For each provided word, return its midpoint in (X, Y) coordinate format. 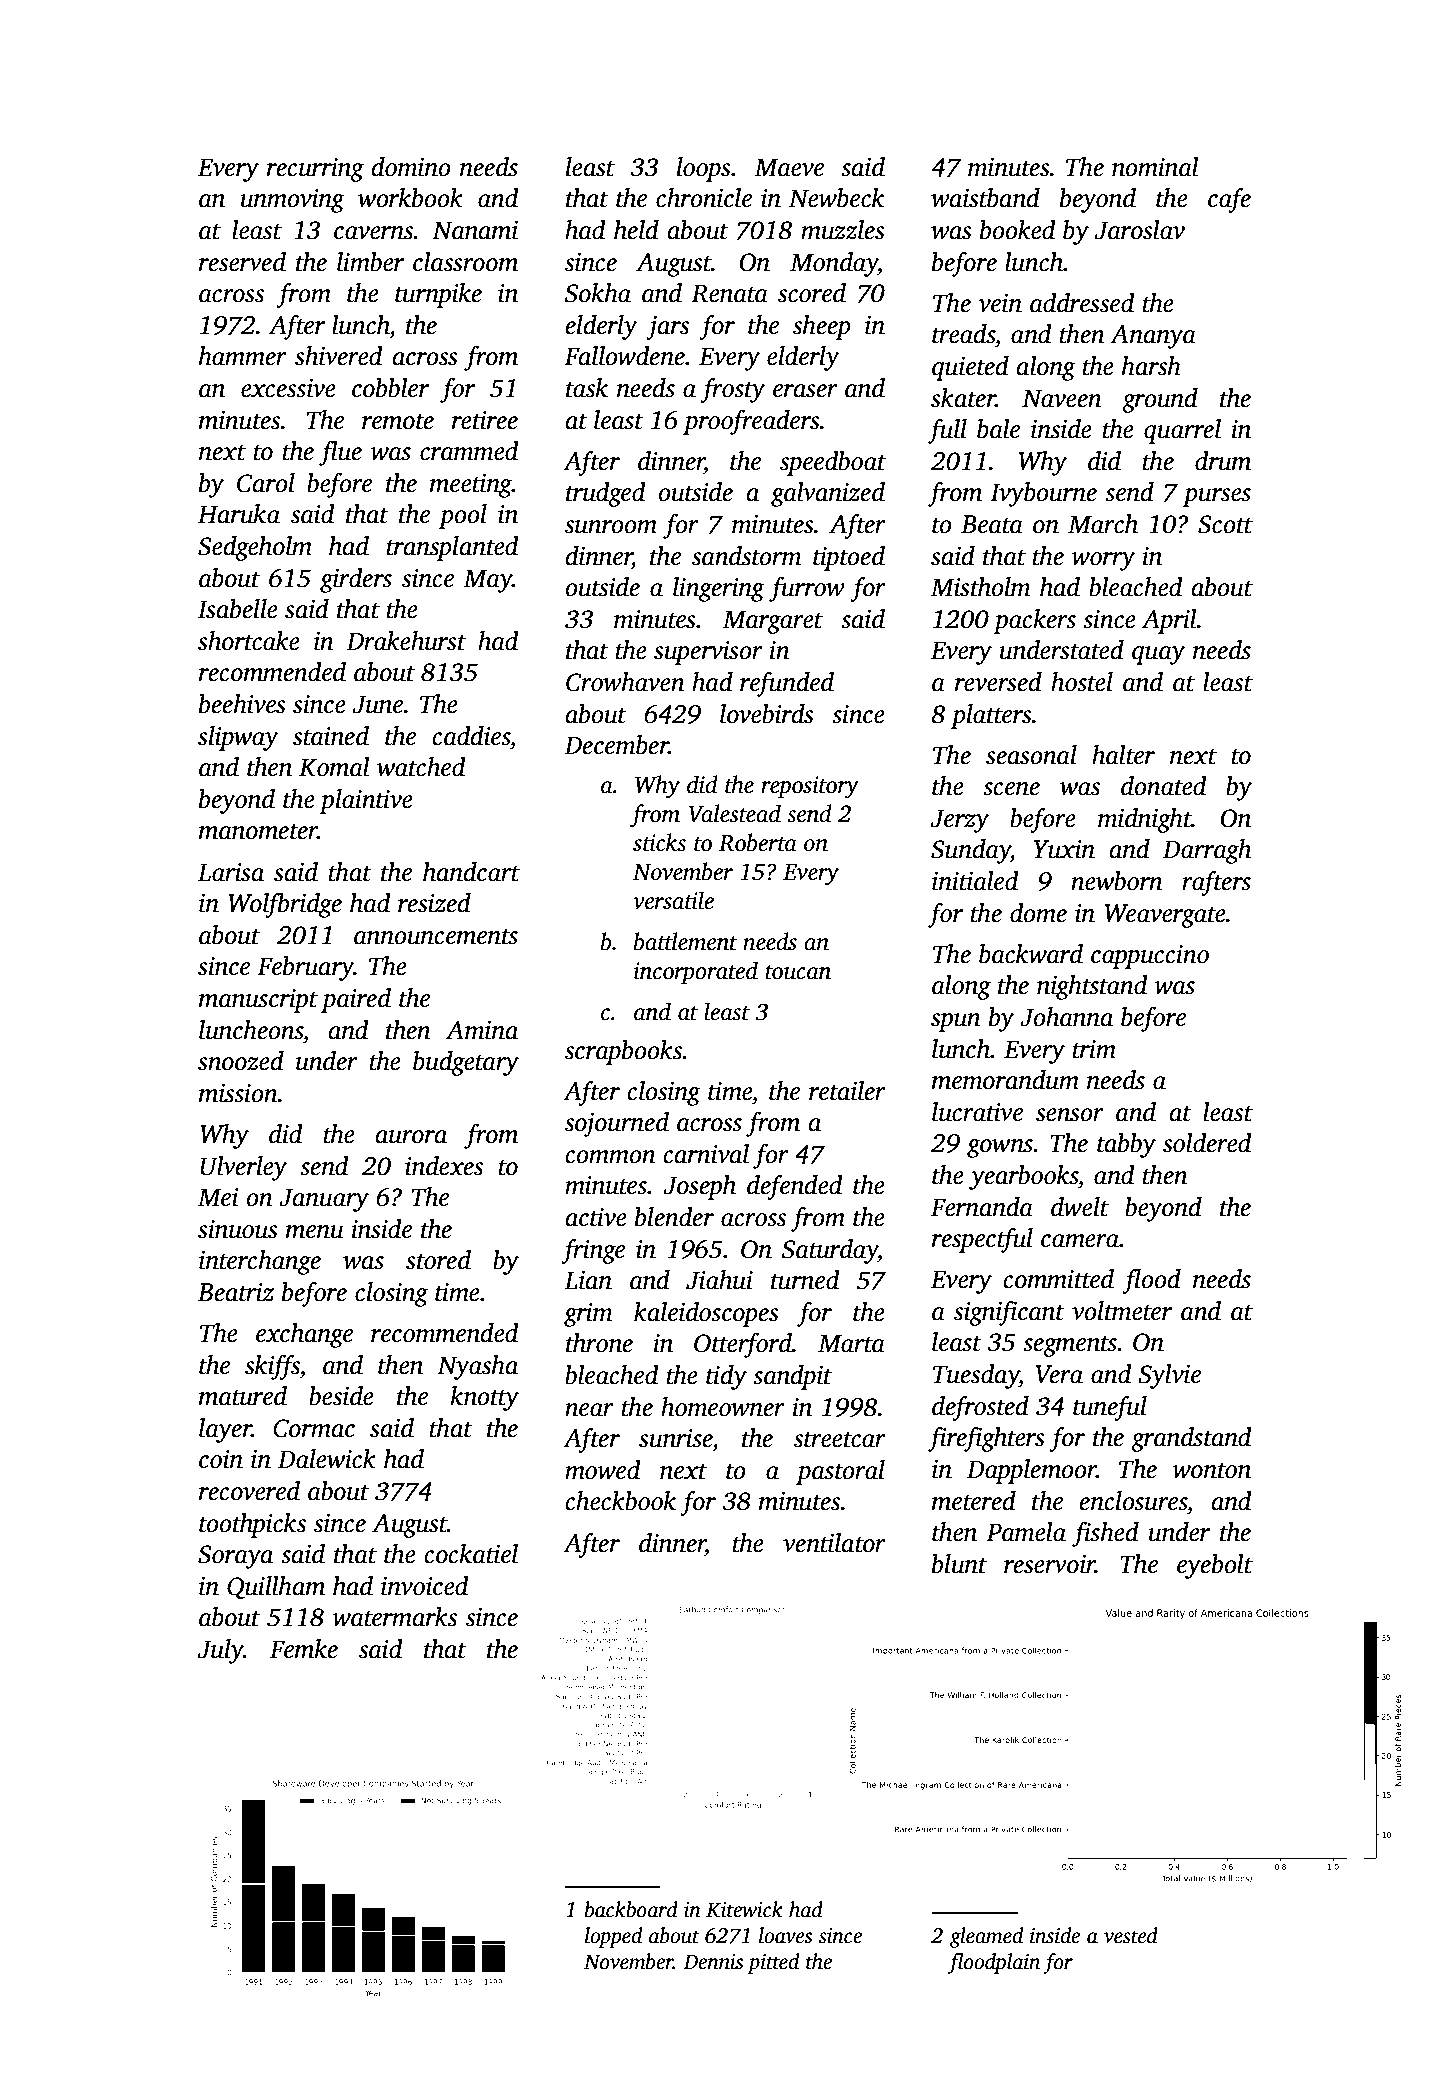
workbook (410, 198)
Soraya (235, 1557)
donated (1164, 786)
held (636, 230)
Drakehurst (406, 641)
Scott (1225, 524)
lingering (719, 589)
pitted (773, 1963)
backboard (631, 1909)
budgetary (466, 1063)
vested (1131, 1935)
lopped (613, 1937)
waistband (985, 198)
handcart (471, 872)
